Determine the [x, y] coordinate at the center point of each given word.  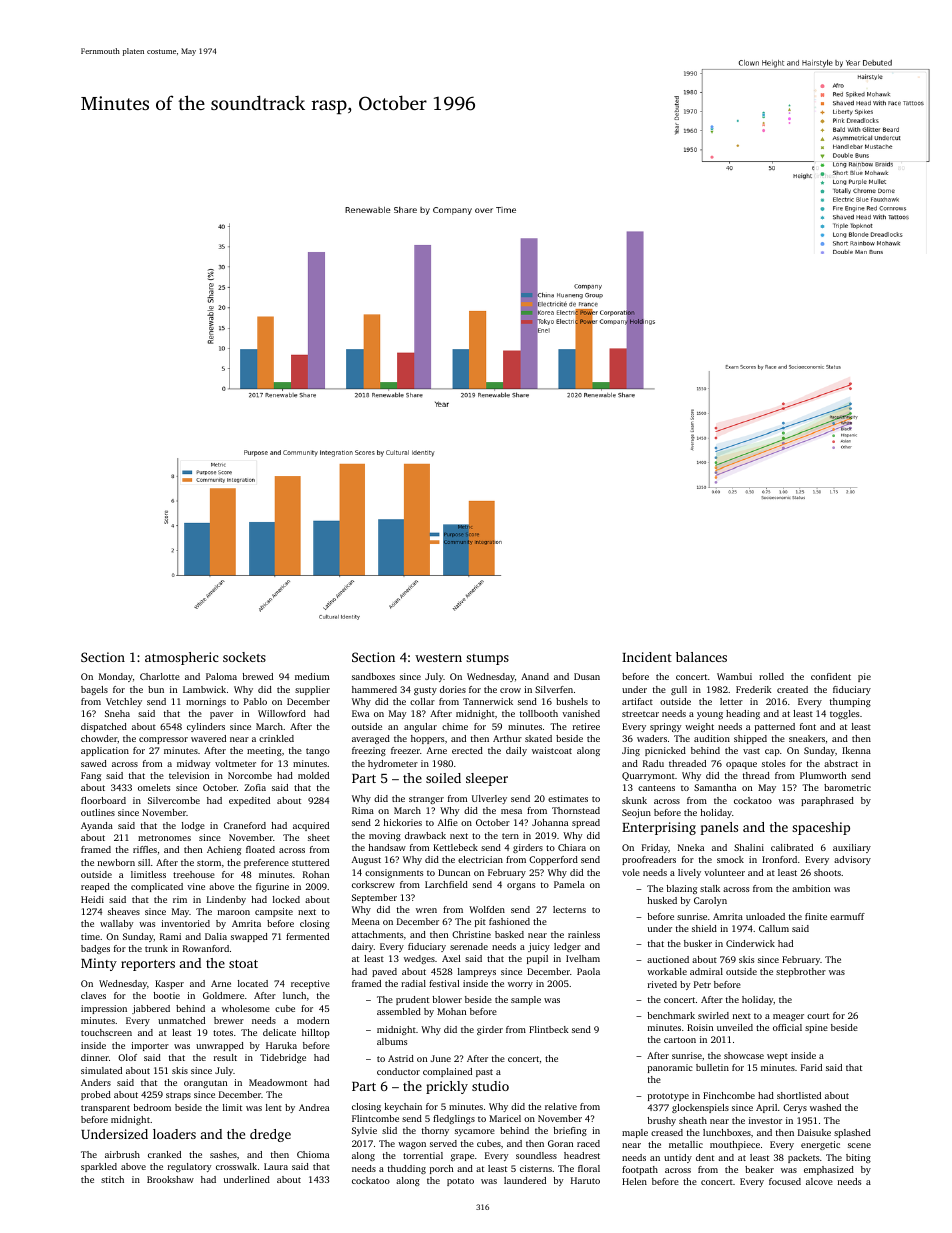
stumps [487, 659]
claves [93, 995]
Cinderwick [750, 943]
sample [526, 1000]
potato [460, 1182]
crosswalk [236, 1166]
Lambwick [204, 689]
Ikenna [856, 750]
